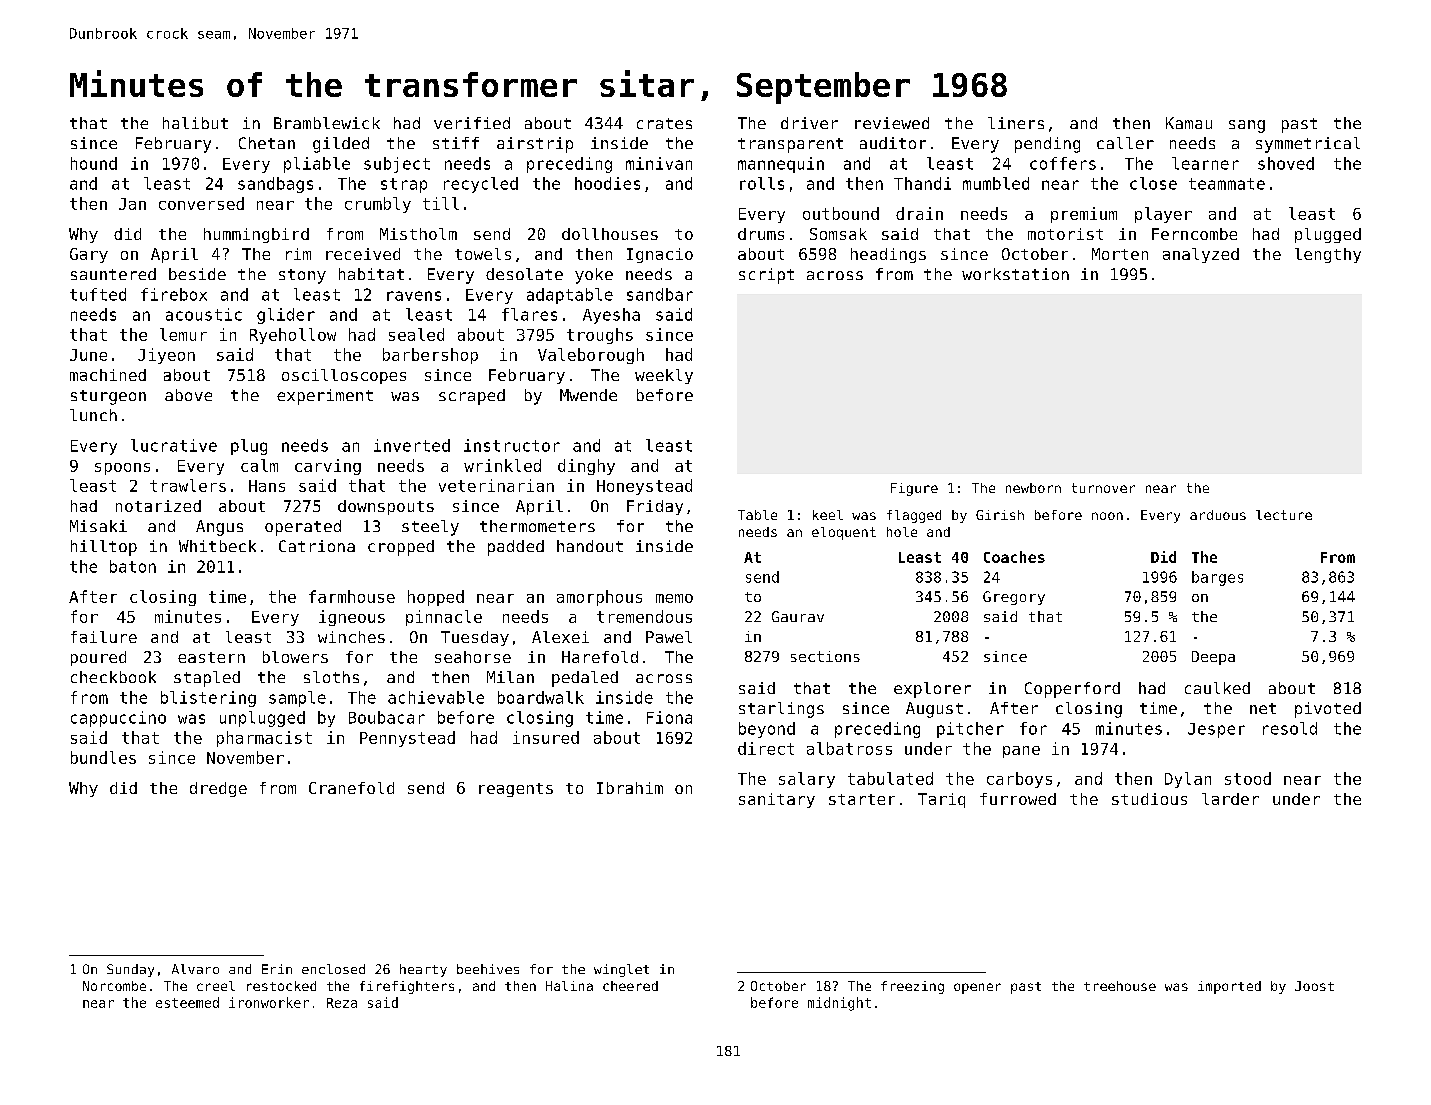  What do you see at coordinates (317, 165) in the screenshot?
I see `pliable` at bounding box center [317, 165].
